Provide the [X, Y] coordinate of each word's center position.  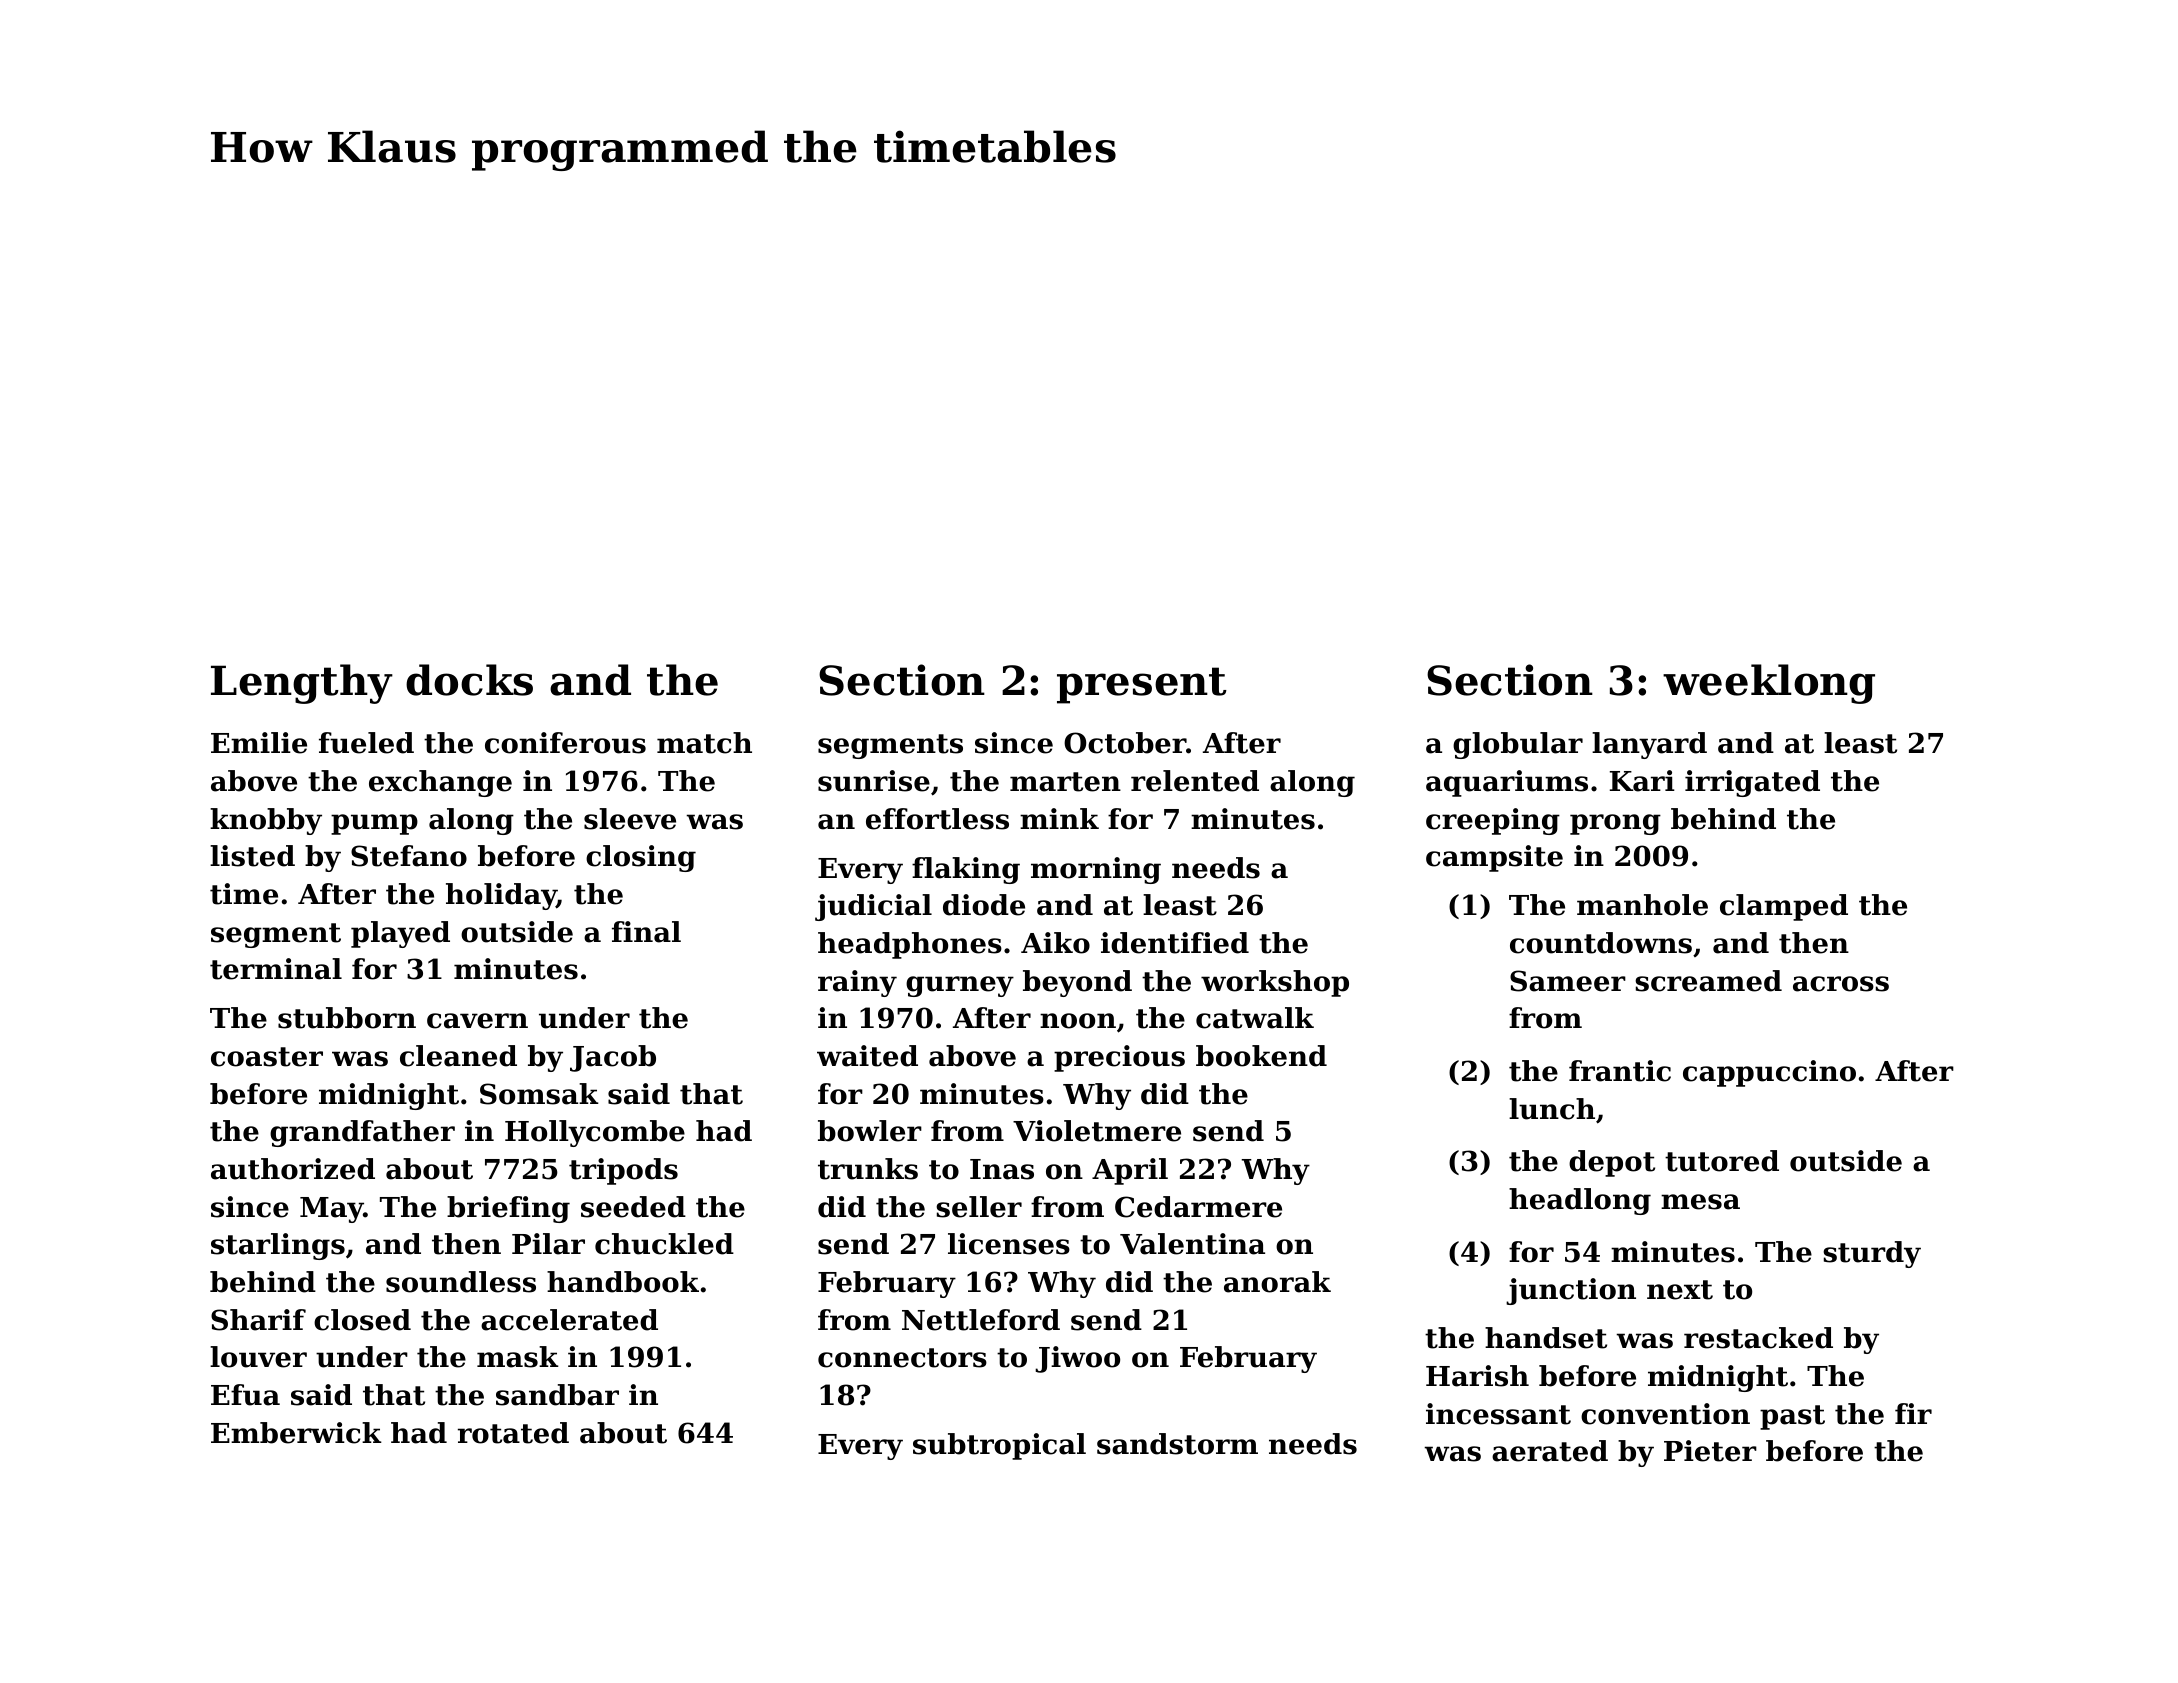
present [1142, 685]
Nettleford [981, 1320]
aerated [1550, 1451]
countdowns [1601, 943]
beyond [1077, 983]
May [332, 1210]
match [704, 743]
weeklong [1769, 684]
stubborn [347, 1018]
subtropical [999, 1446]
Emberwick [296, 1433]
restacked [1758, 1338]
